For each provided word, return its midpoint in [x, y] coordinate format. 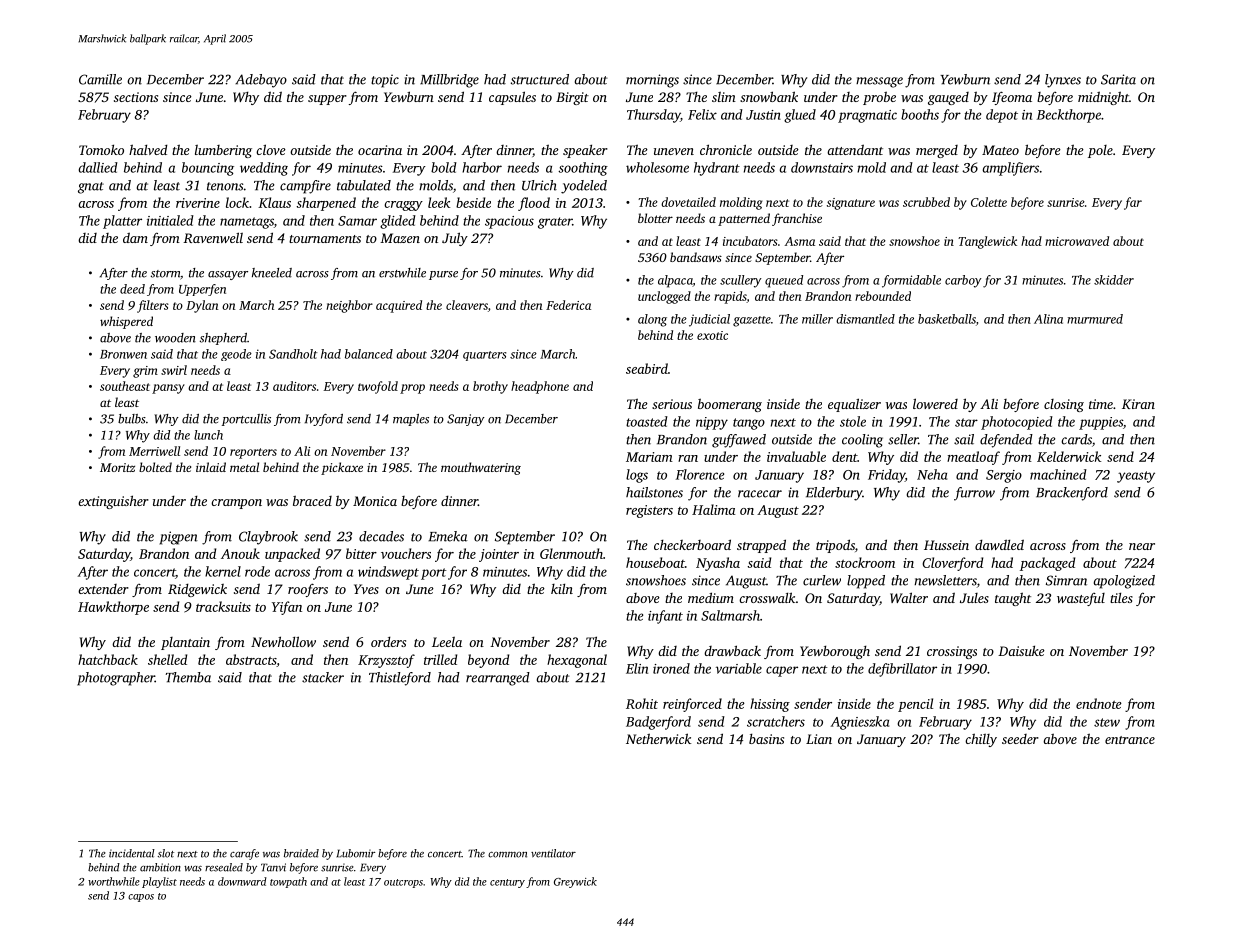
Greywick [575, 882]
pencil [915, 705]
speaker [585, 151]
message [879, 82]
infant [665, 617]
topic [385, 81]
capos [141, 898]
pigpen [178, 538]
